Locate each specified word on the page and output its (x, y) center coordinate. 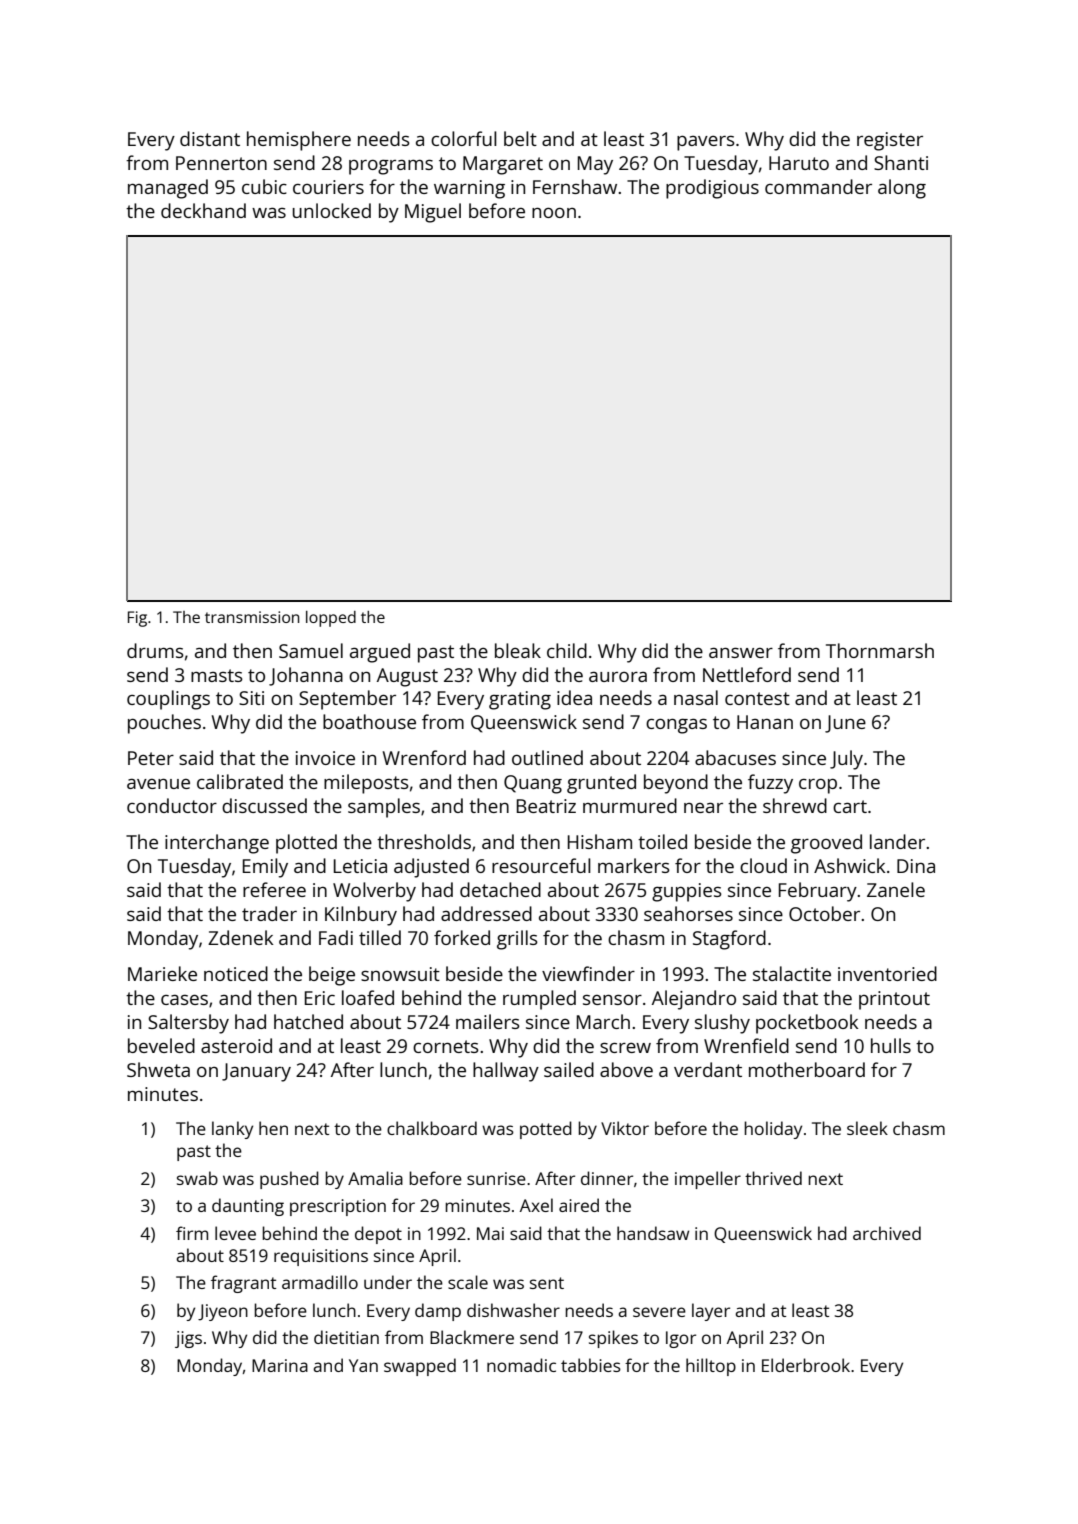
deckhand (203, 210)
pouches (164, 724)
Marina (280, 1365)
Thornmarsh (880, 650)
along (902, 189)
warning (469, 189)
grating (520, 700)
